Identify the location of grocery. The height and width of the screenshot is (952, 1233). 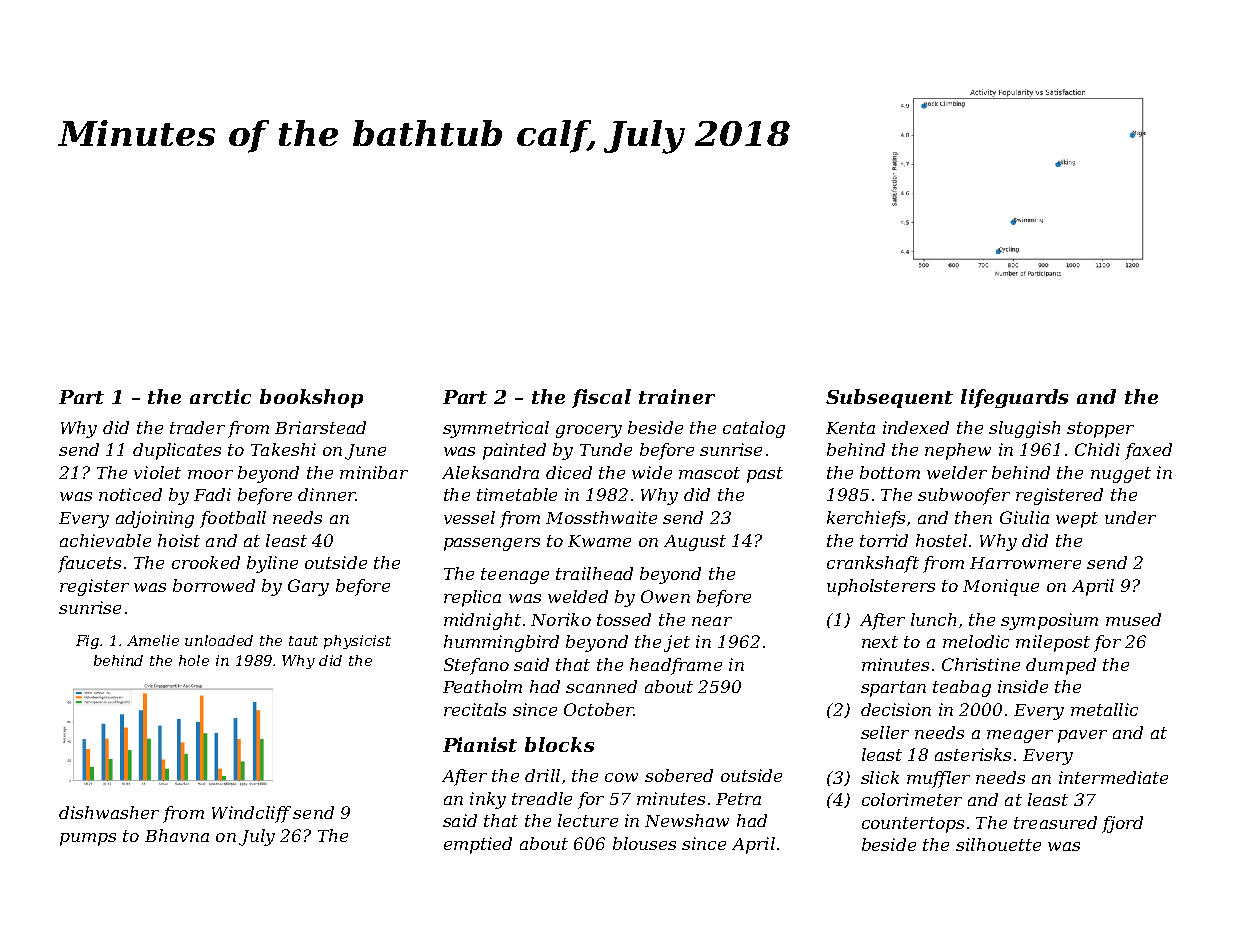
(589, 431).
